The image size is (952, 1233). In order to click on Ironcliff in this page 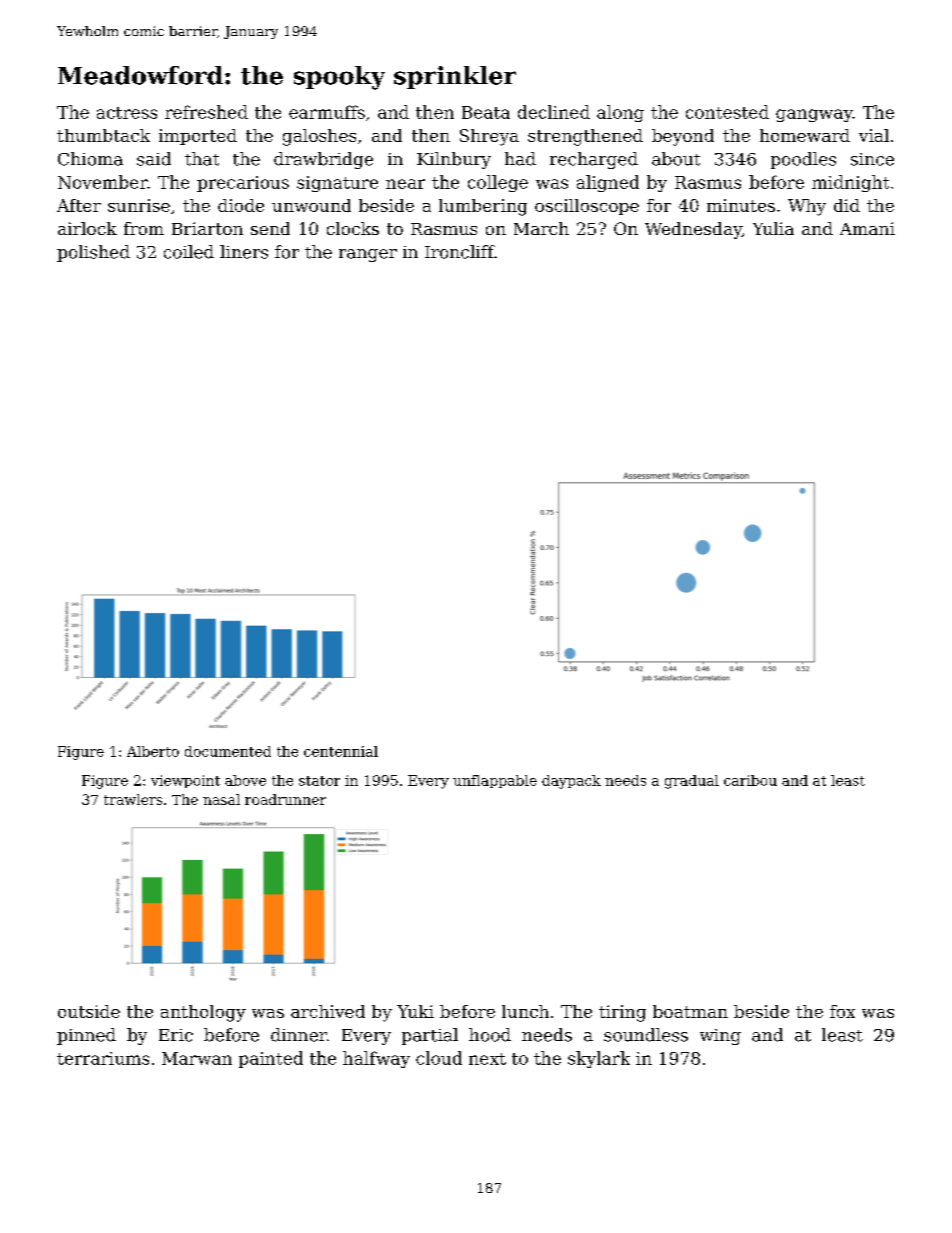, I will do `click(459, 252)`.
